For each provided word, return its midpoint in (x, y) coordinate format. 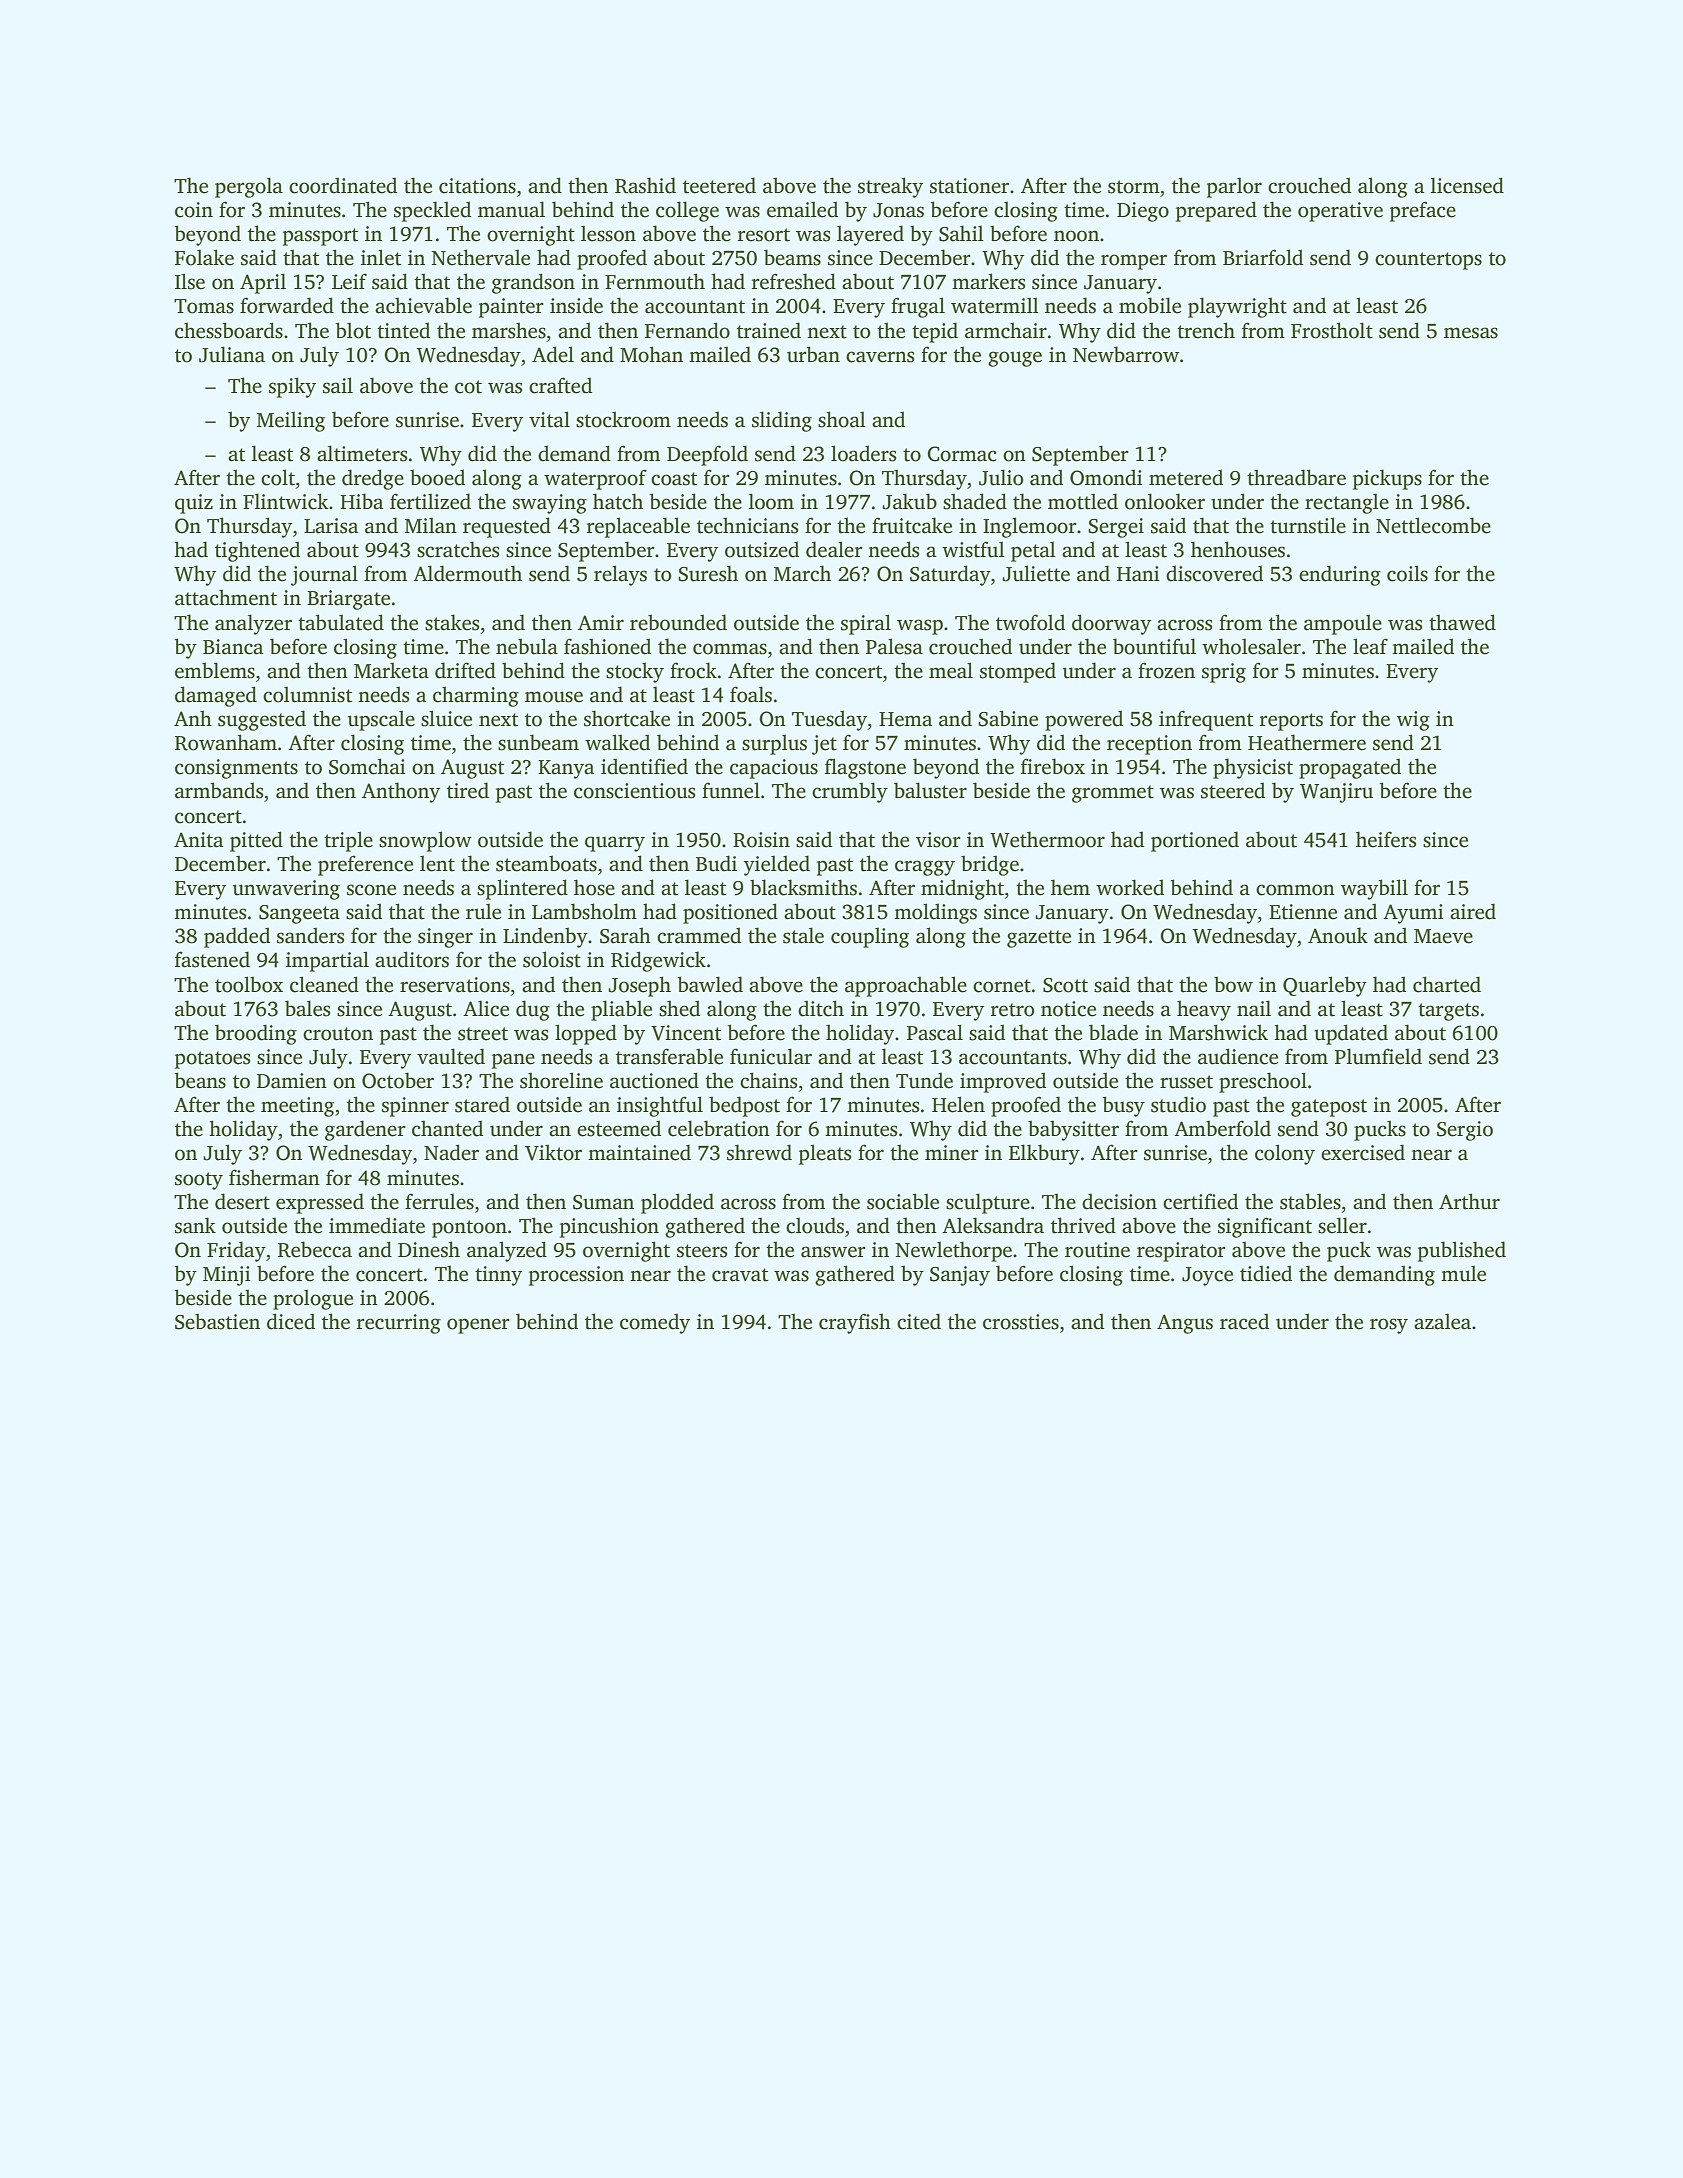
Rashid (645, 185)
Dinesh (429, 1249)
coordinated (343, 185)
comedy (655, 1323)
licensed (1467, 185)
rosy (1389, 1326)
